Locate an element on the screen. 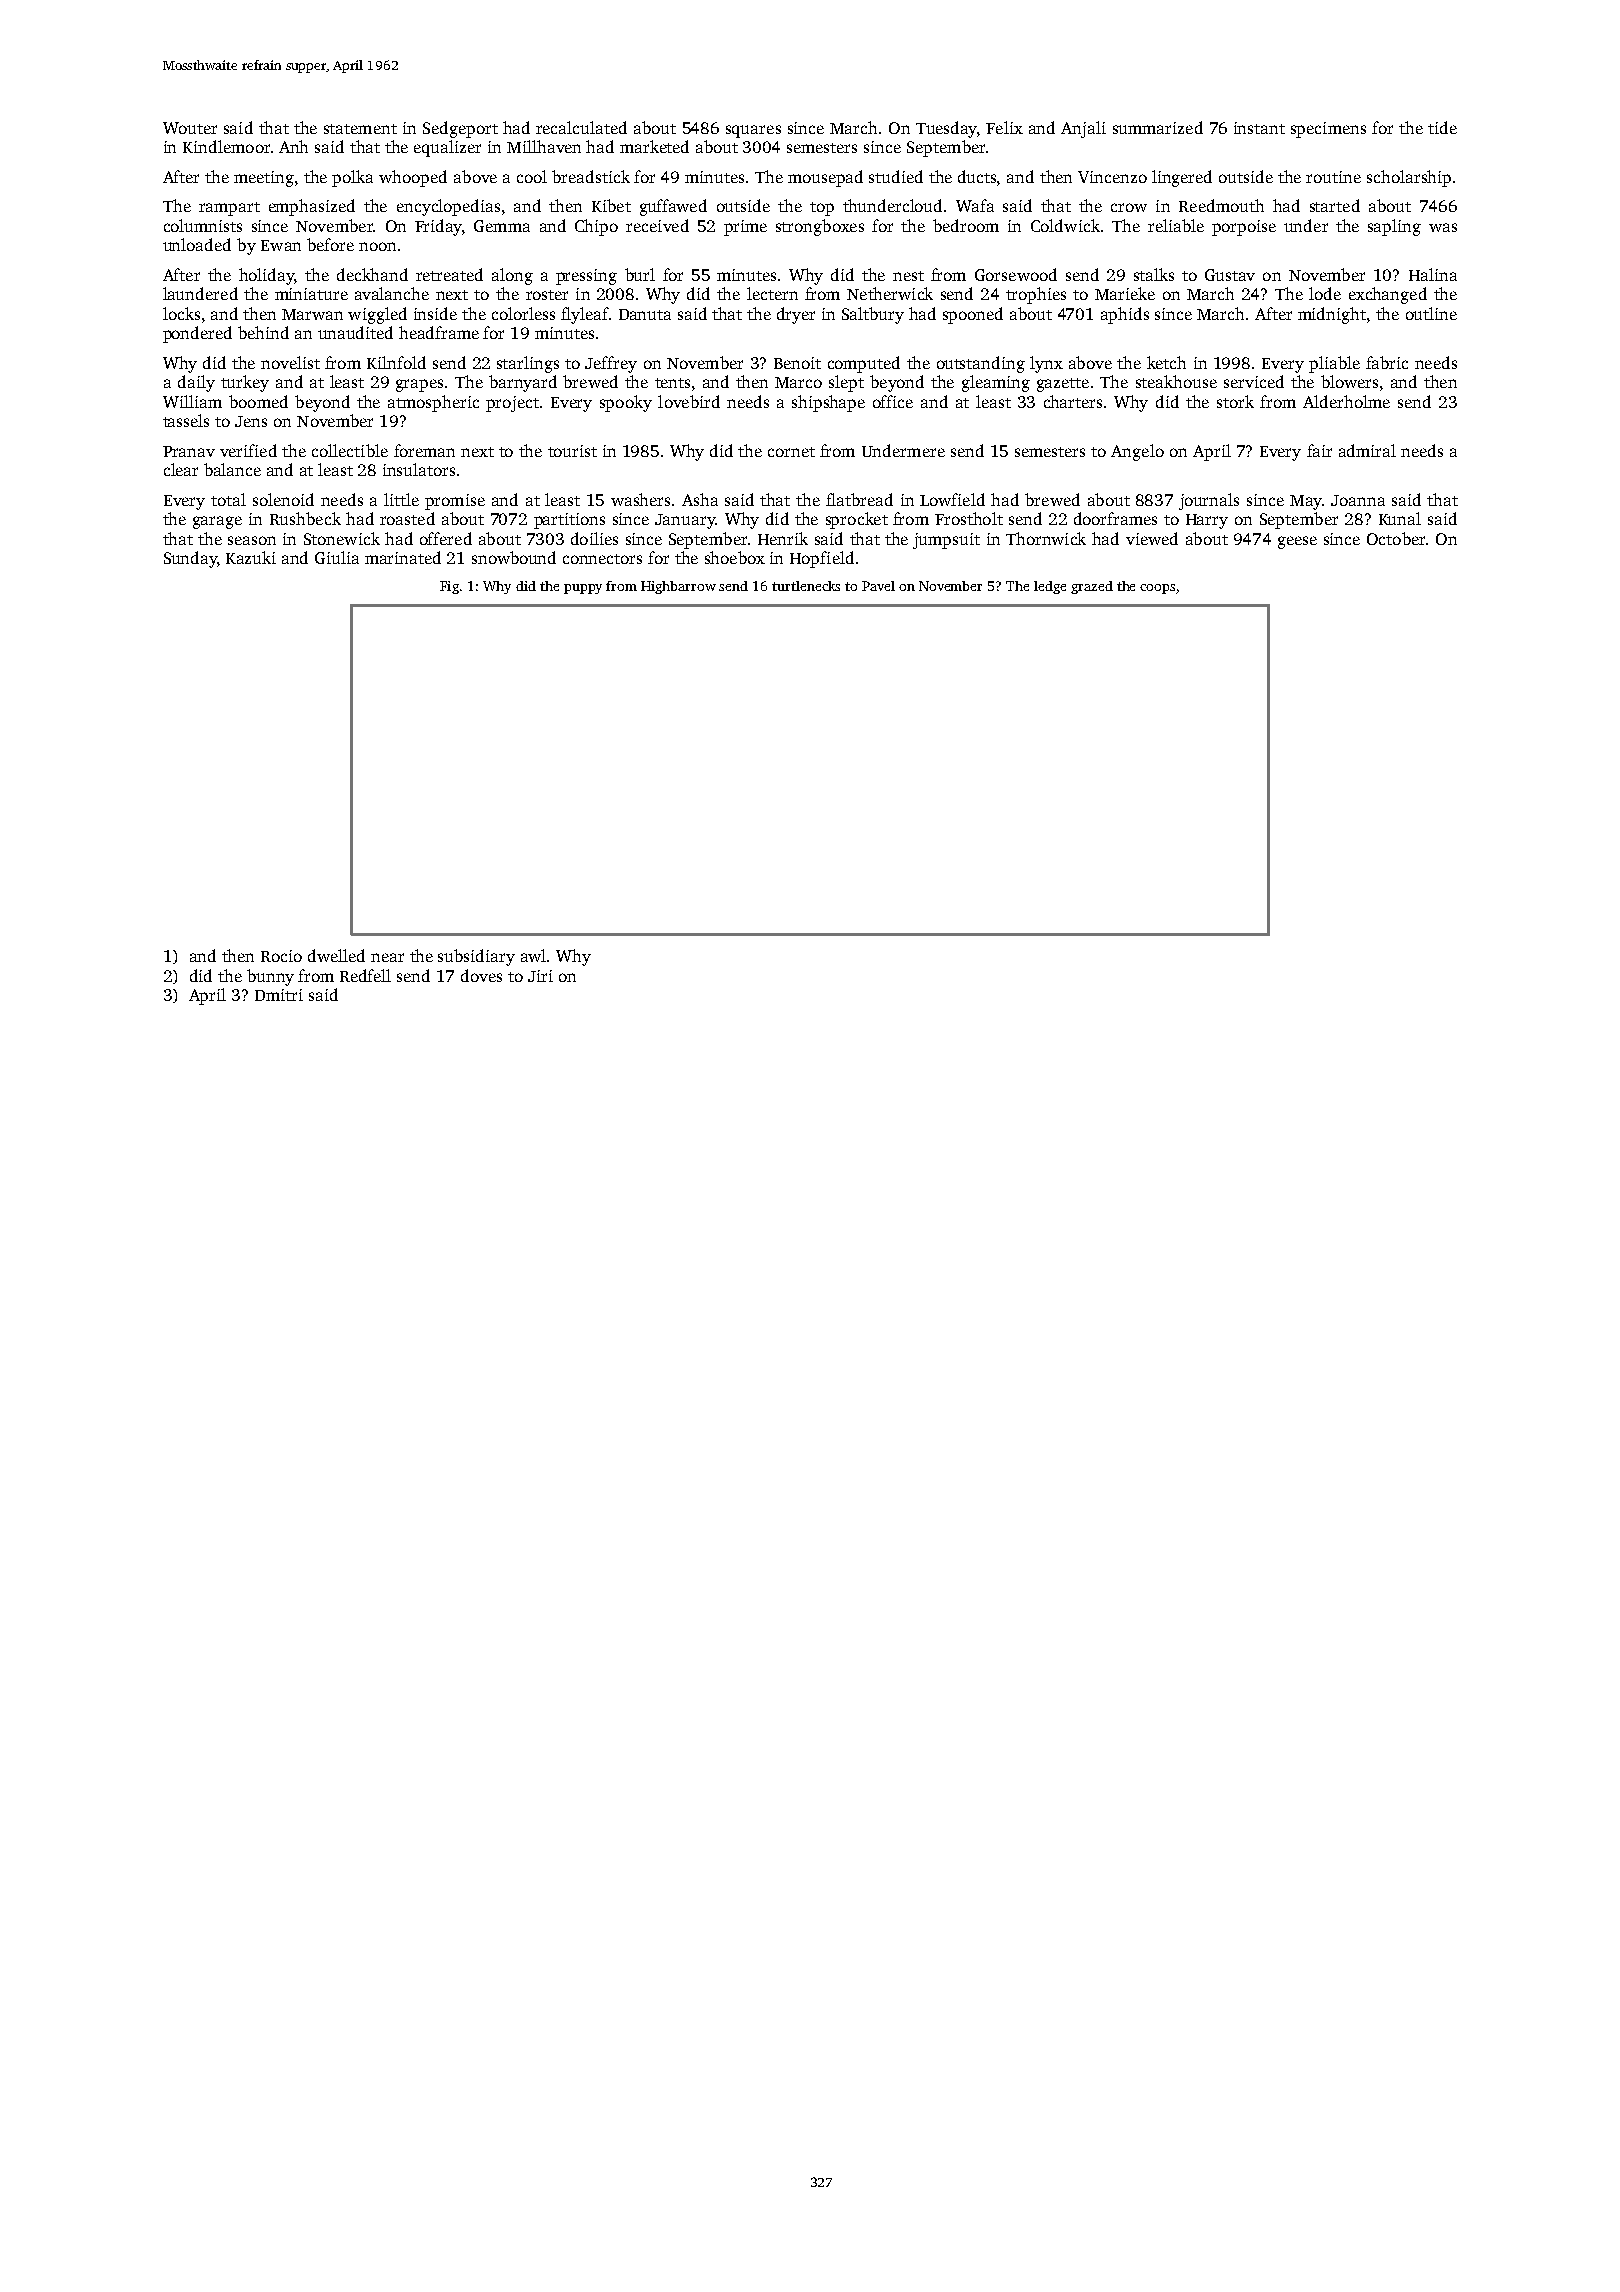  shipshape is located at coordinates (828, 403).
